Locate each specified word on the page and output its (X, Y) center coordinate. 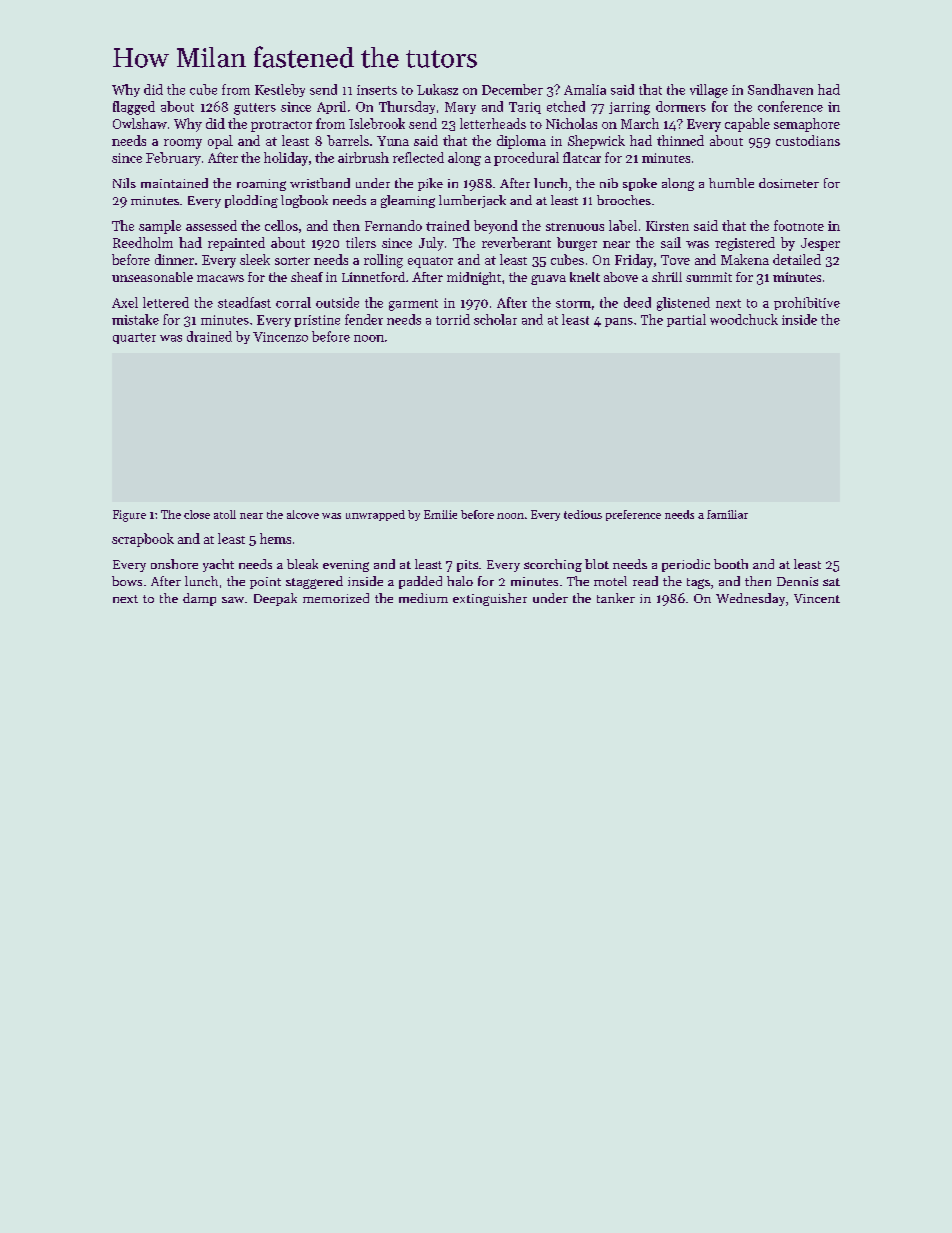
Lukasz (437, 89)
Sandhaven (780, 89)
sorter (292, 261)
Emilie (440, 514)
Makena (745, 259)
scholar (495, 319)
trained (448, 225)
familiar (727, 514)
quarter (134, 338)
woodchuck (744, 319)
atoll (225, 514)
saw (233, 600)
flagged (134, 108)
